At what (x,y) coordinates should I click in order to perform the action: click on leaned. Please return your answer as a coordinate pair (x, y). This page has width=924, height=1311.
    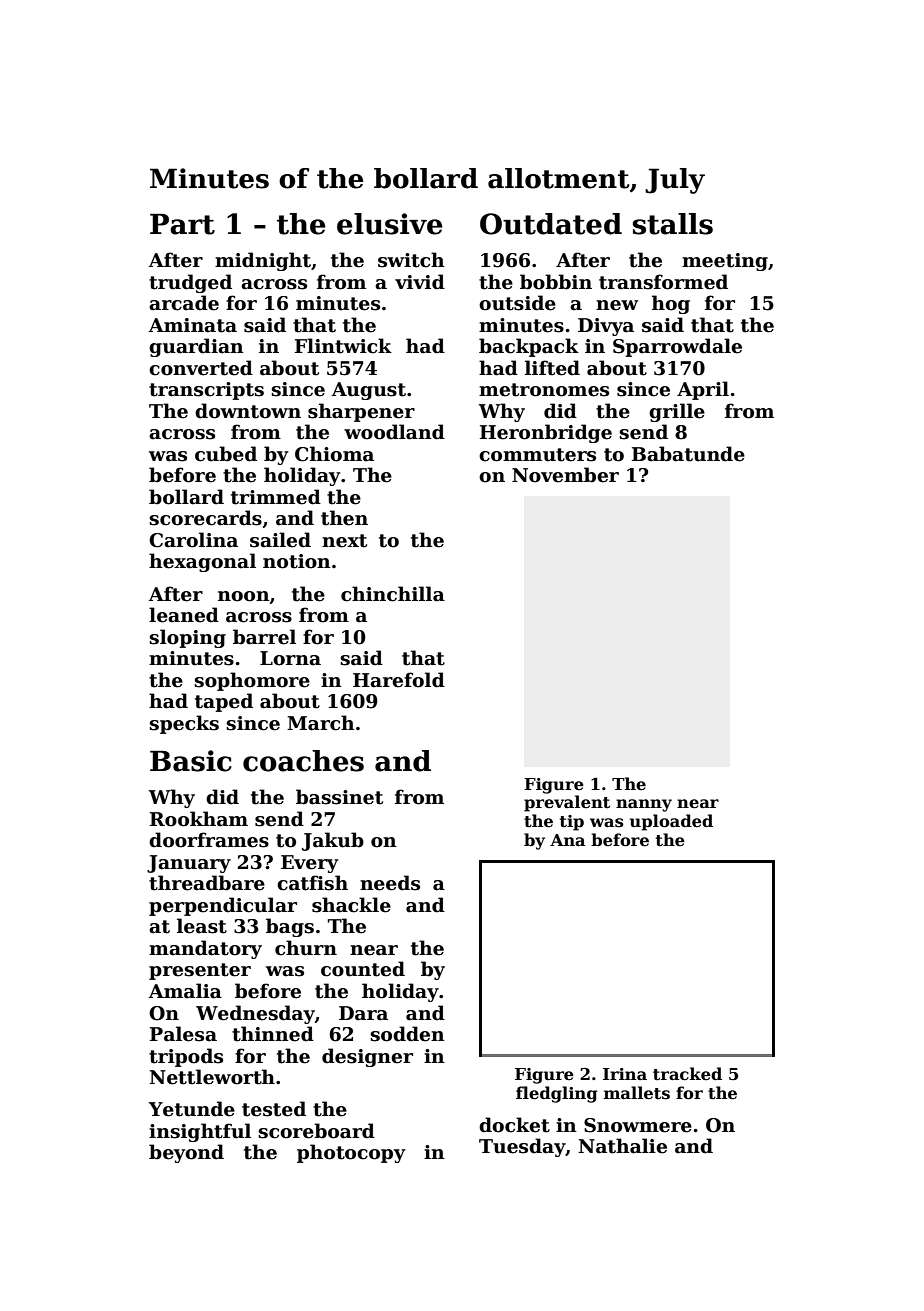
    Looking at the image, I should click on (184, 615).
